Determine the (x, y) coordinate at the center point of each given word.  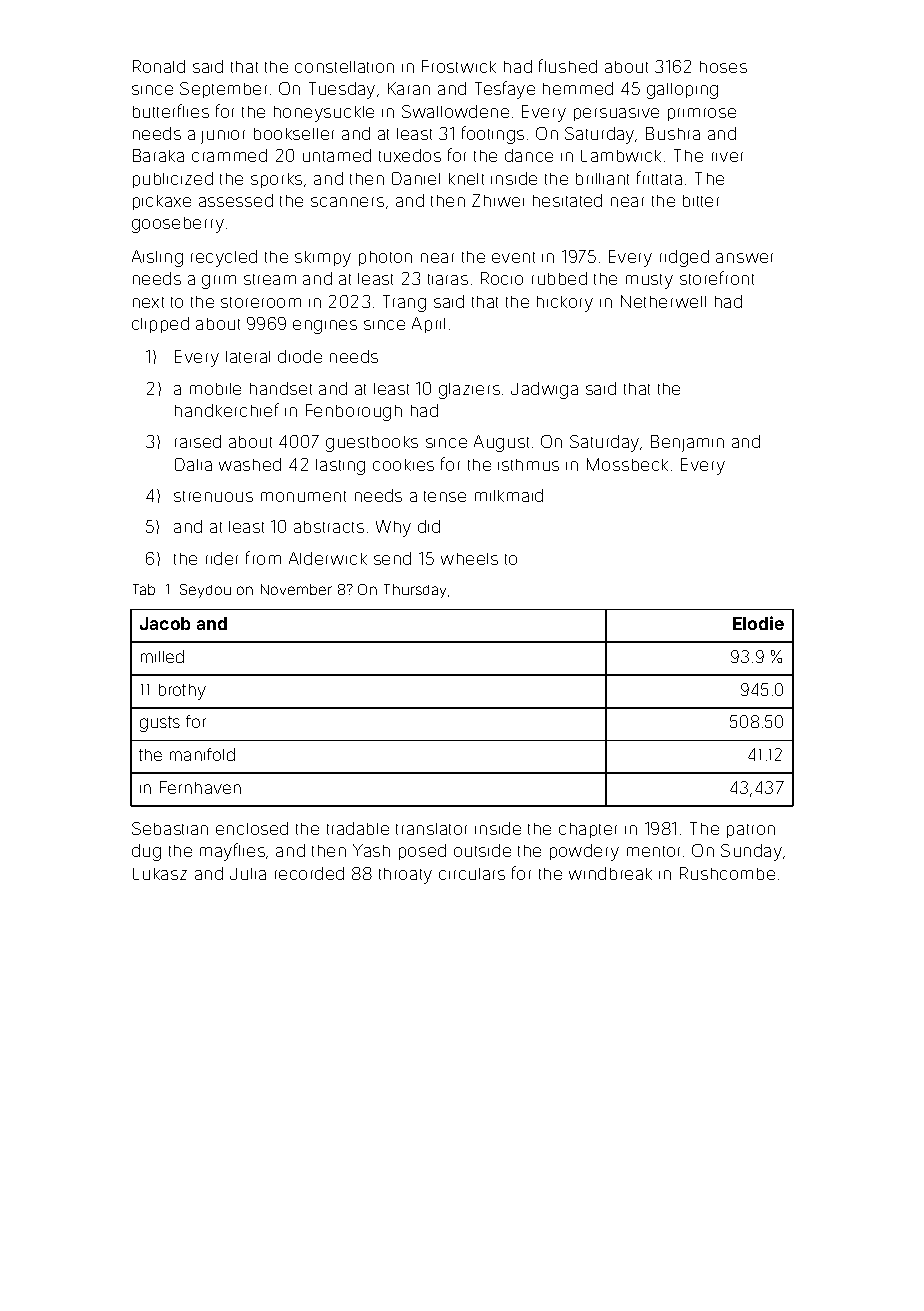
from (263, 558)
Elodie (758, 623)
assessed (236, 200)
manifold (202, 754)
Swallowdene (455, 111)
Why (393, 528)
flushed (568, 66)
